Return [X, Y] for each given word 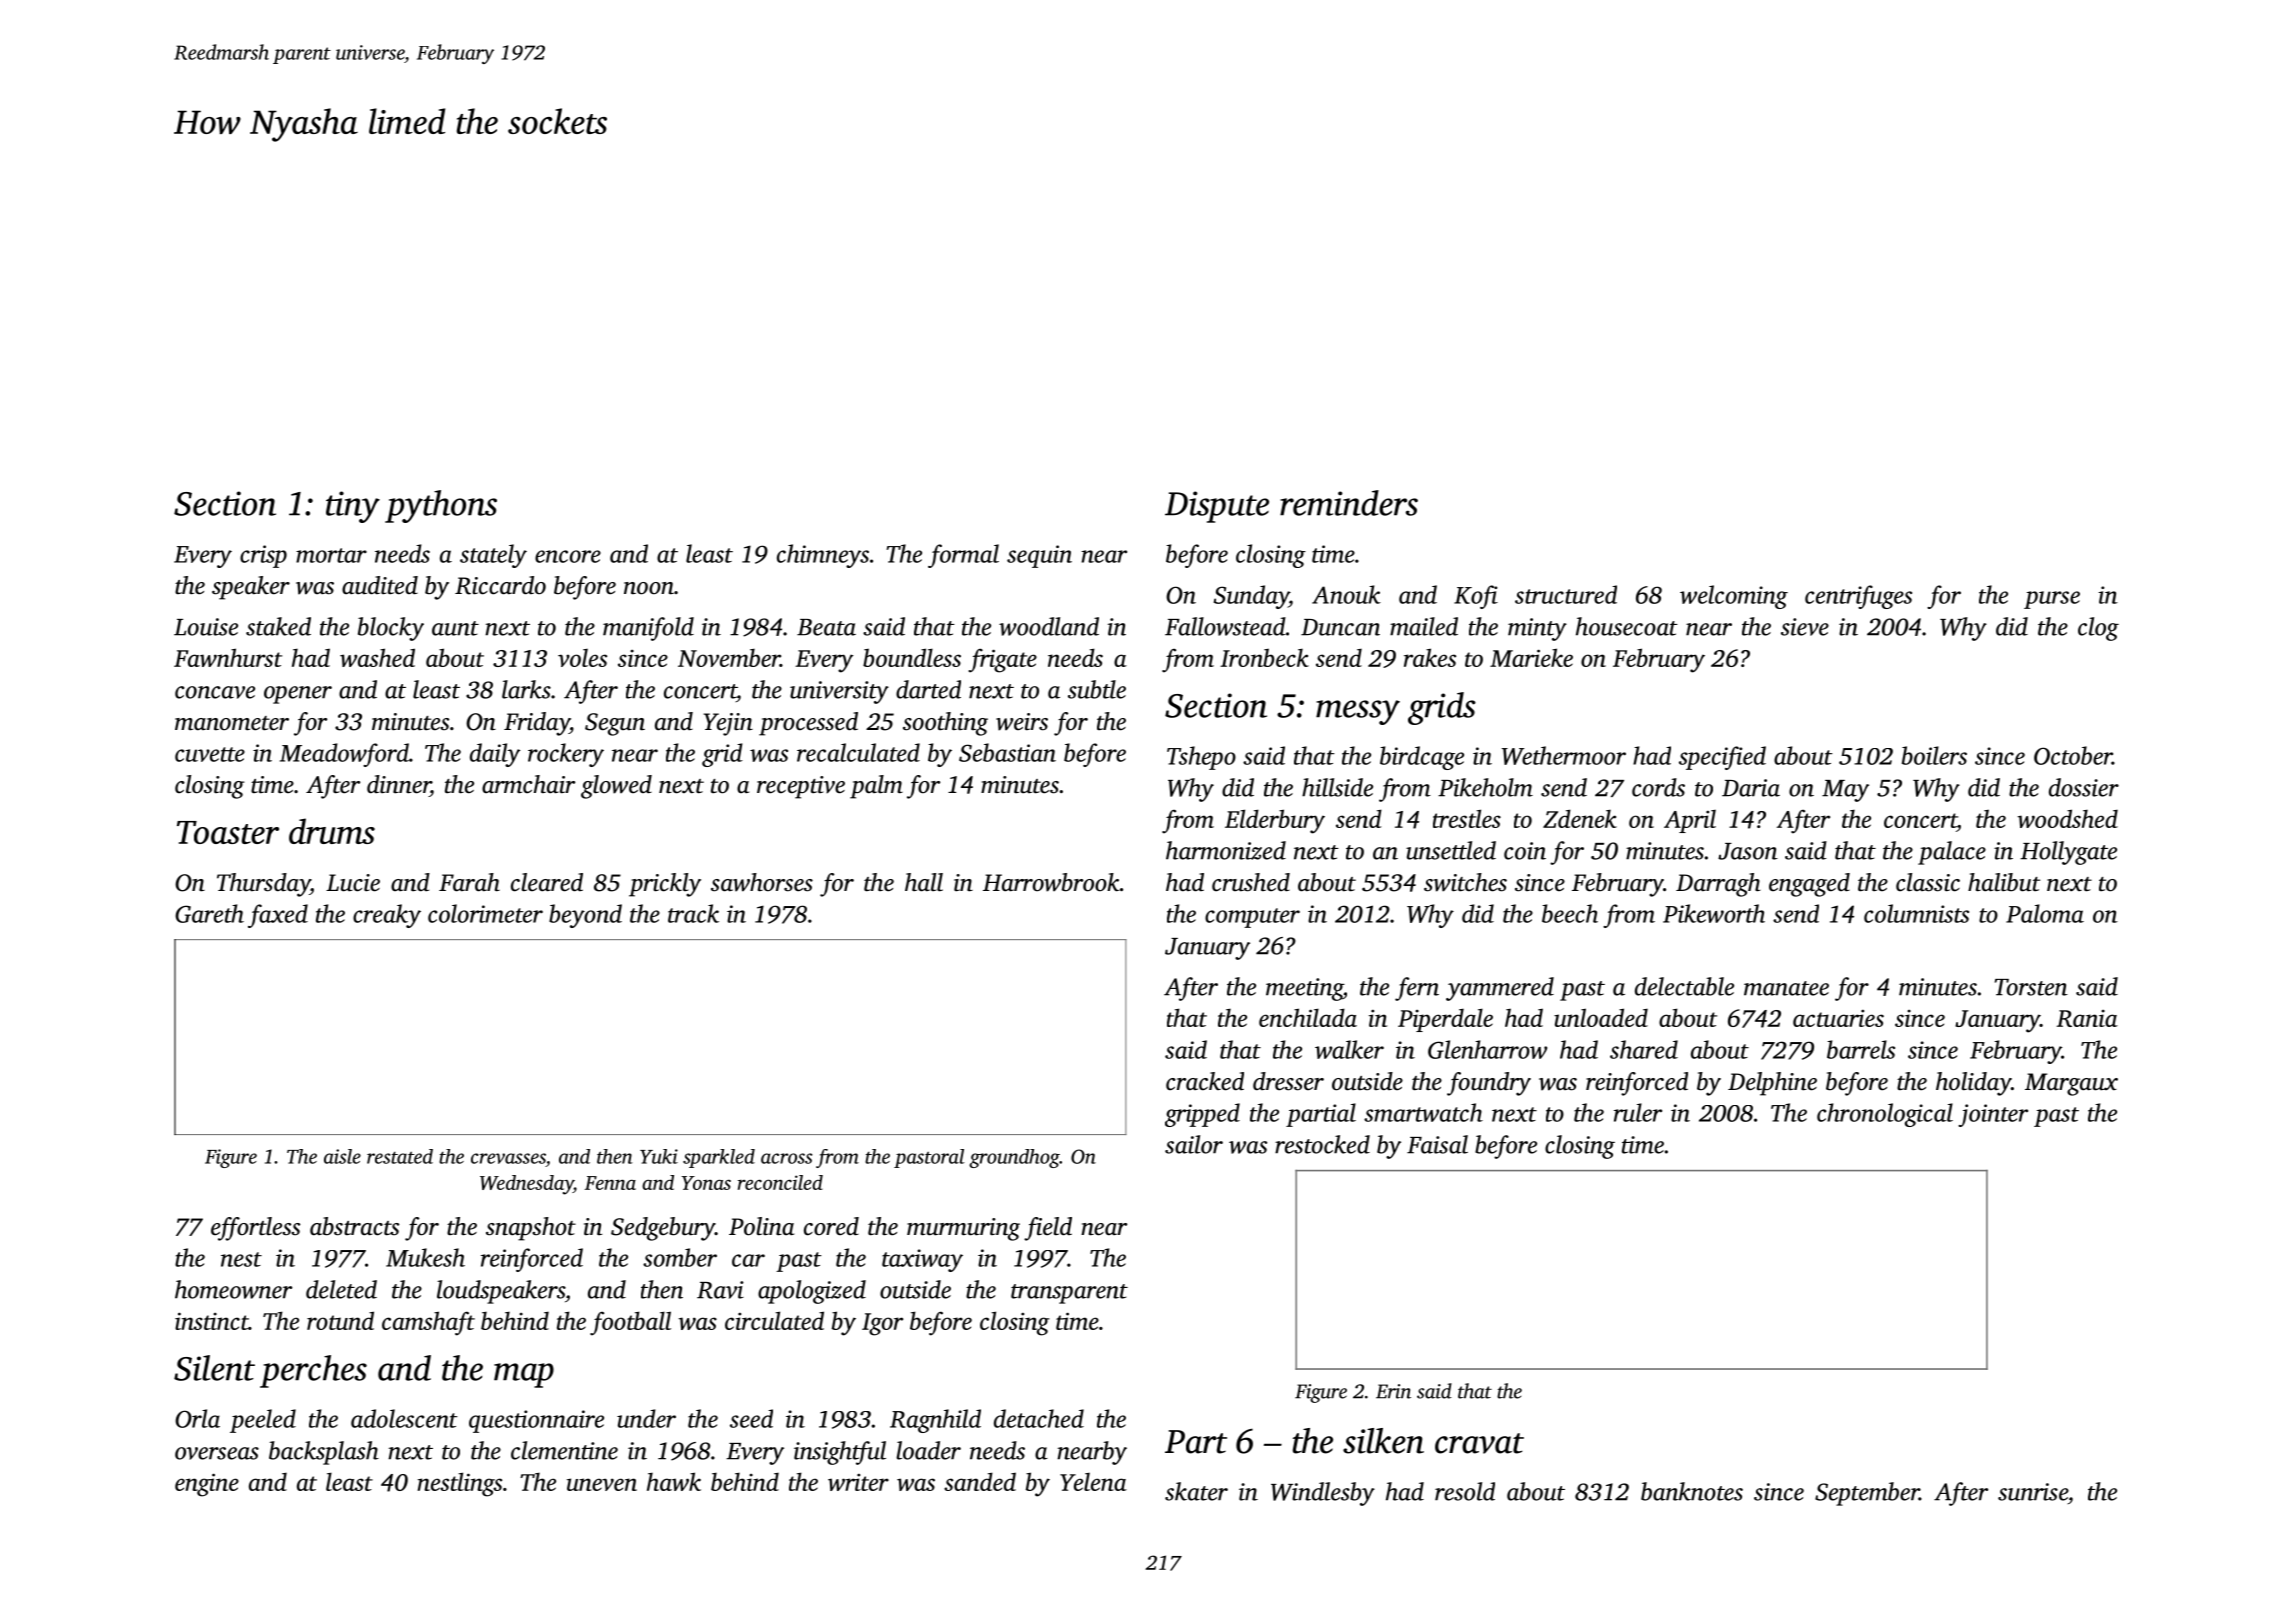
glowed [616, 787]
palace [1952, 853]
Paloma [2045, 913]
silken [1383, 1441]
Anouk [1346, 594]
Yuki [659, 1156]
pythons [441, 506]
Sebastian [1007, 752]
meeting [1304, 989]
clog [2098, 629]
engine [207, 1485]
